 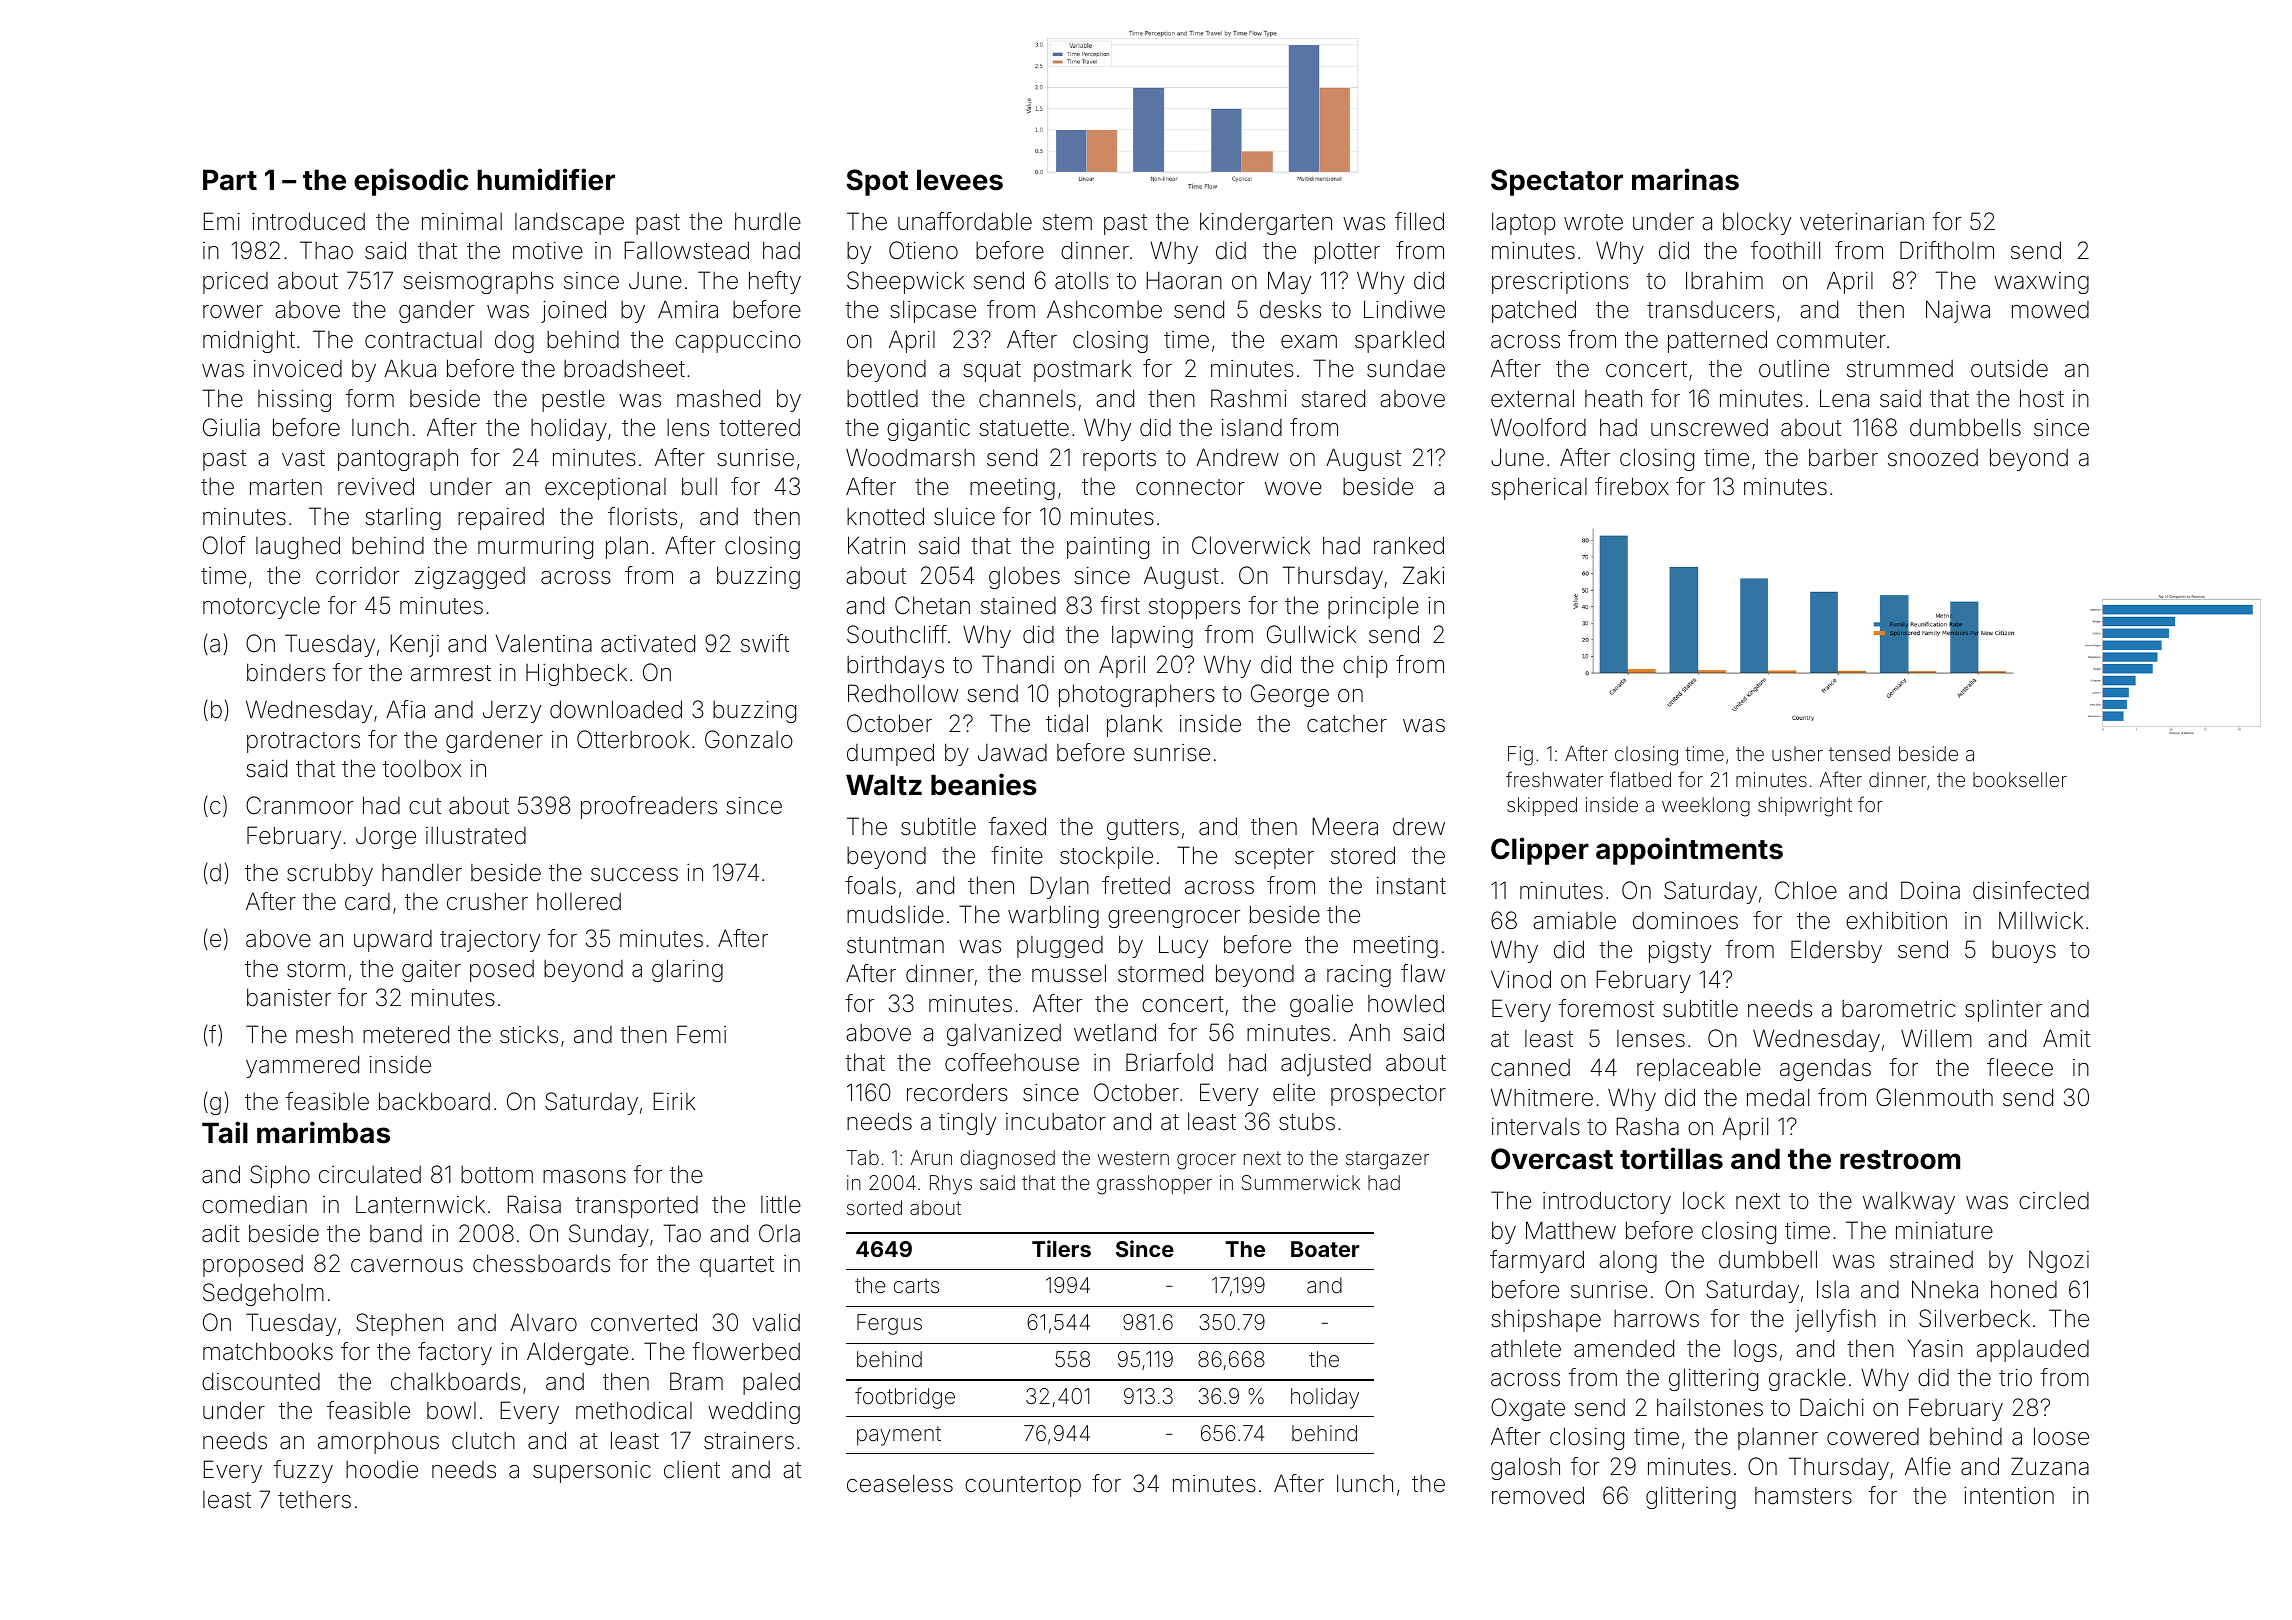 I want to click on host, so click(x=2042, y=398).
